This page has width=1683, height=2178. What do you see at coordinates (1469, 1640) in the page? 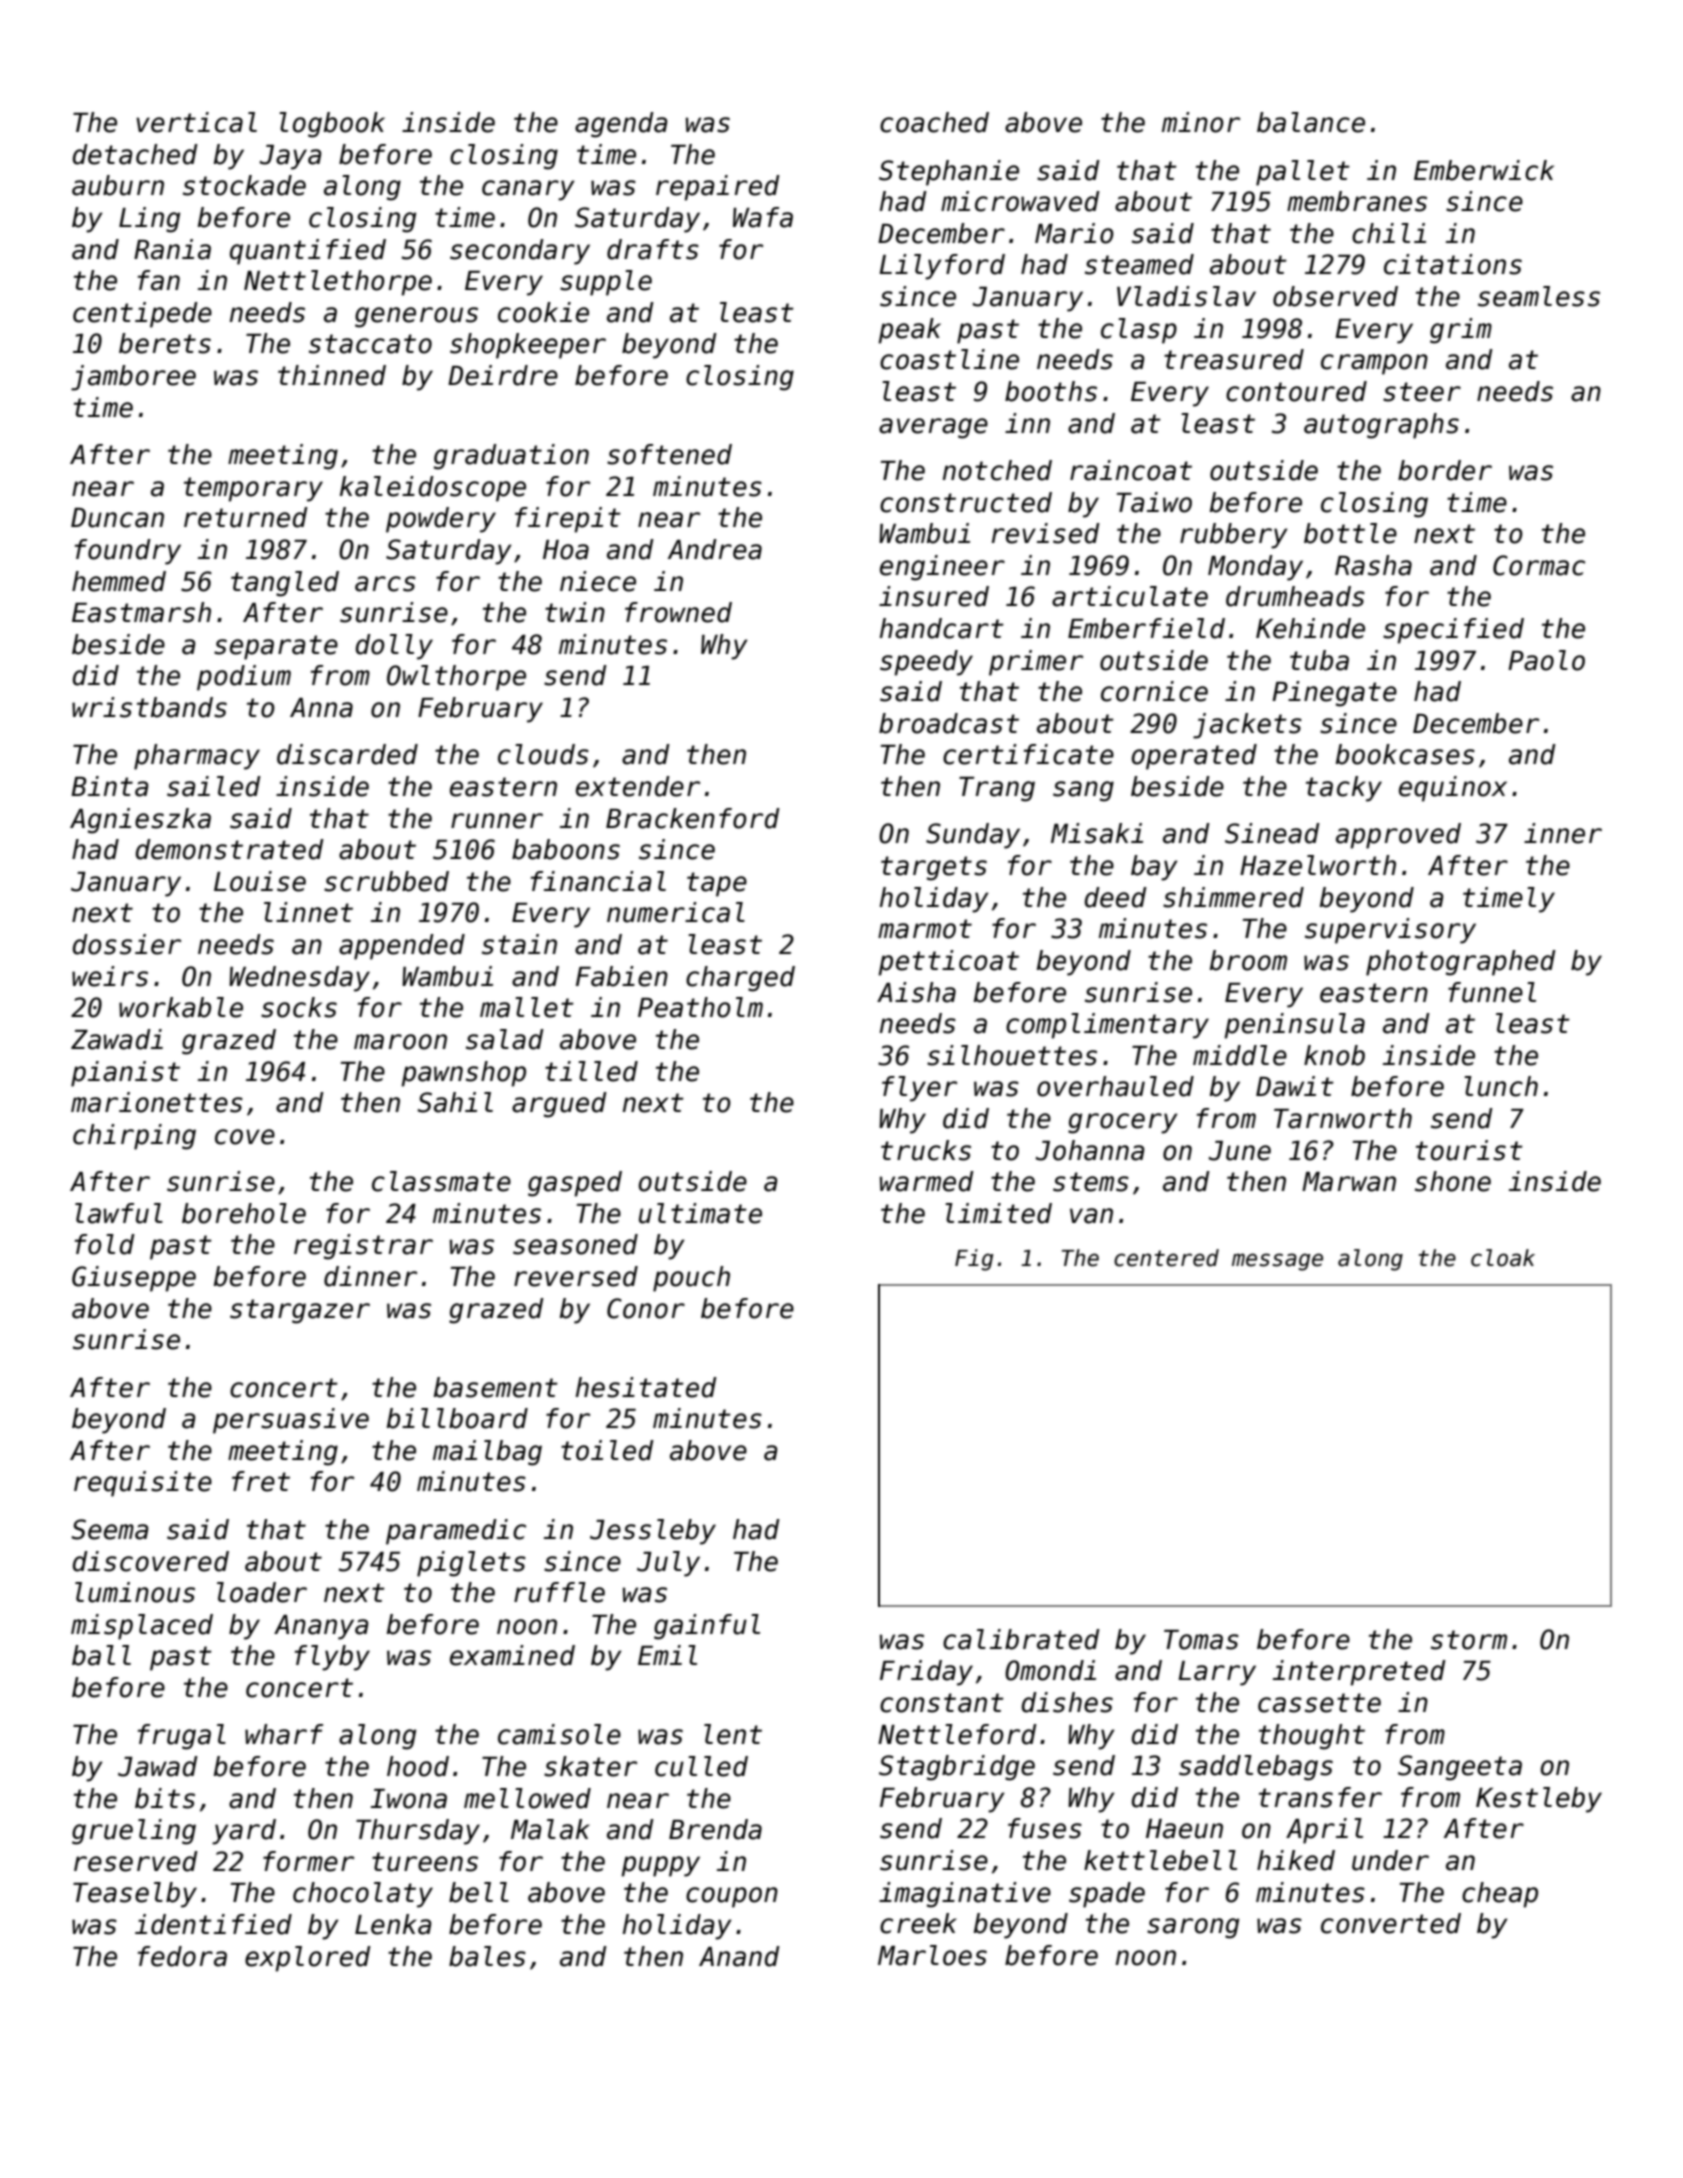
I see `storm` at bounding box center [1469, 1640].
